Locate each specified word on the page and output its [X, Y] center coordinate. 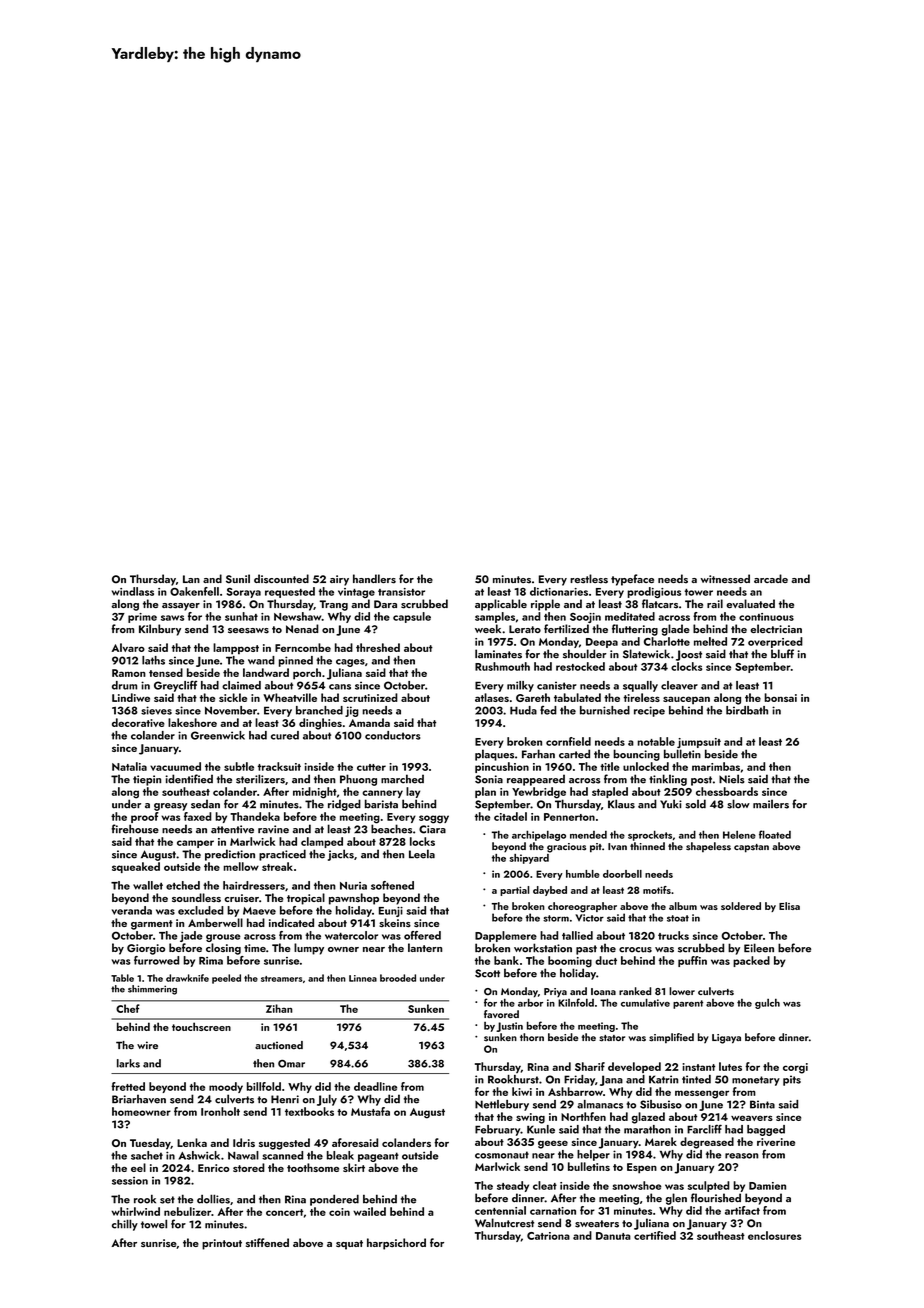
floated [775, 834]
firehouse [135, 829]
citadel [510, 816]
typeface [632, 580]
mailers [771, 804]
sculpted [709, 1186]
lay [413, 792]
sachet [147, 1155]
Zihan [279, 1008]
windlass [133, 591]
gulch [767, 1004]
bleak [340, 1155]
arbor [530, 1002]
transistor [401, 592]
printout [222, 1244]
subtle [239, 766]
